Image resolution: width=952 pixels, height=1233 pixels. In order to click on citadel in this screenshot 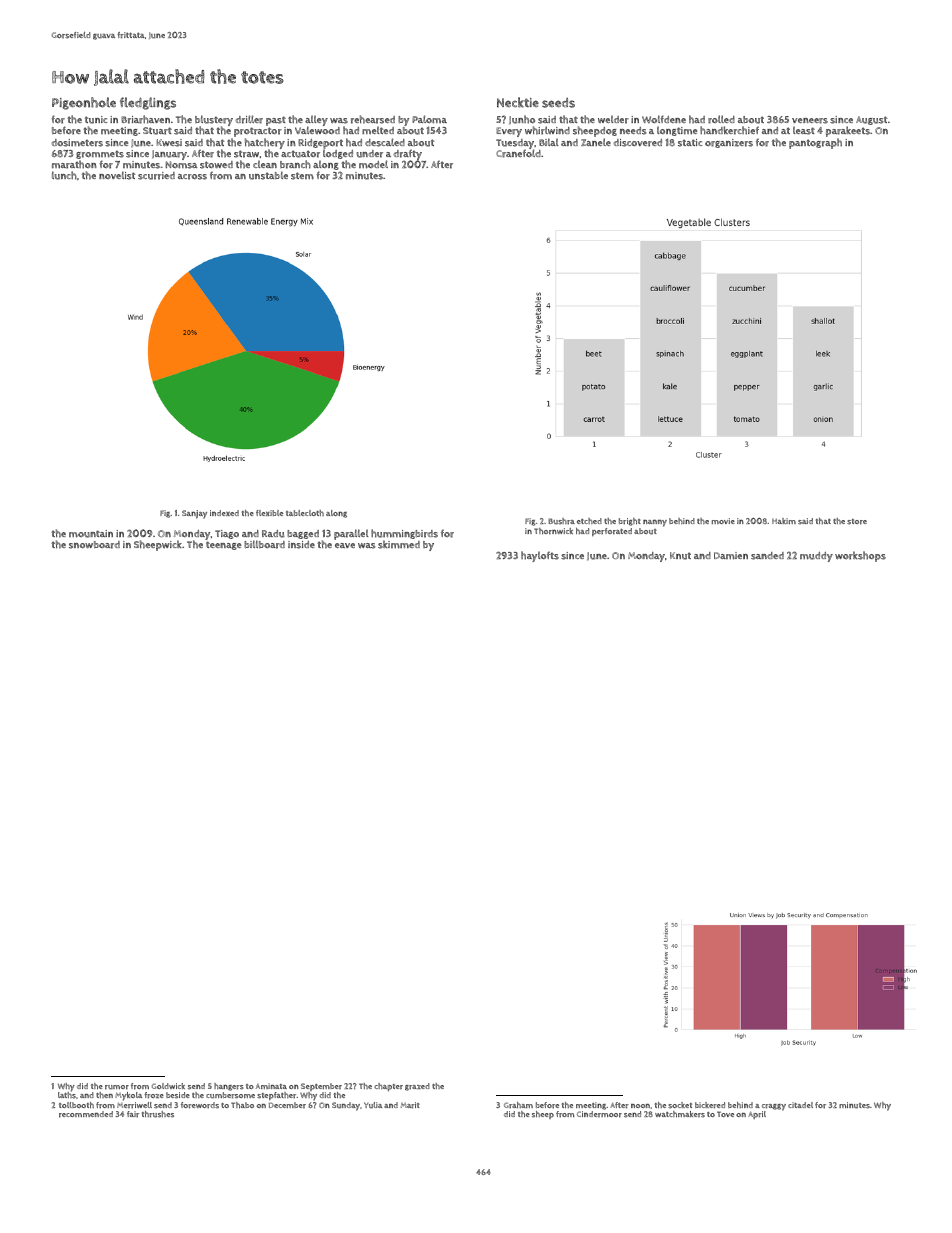, I will do `click(800, 1105)`.
